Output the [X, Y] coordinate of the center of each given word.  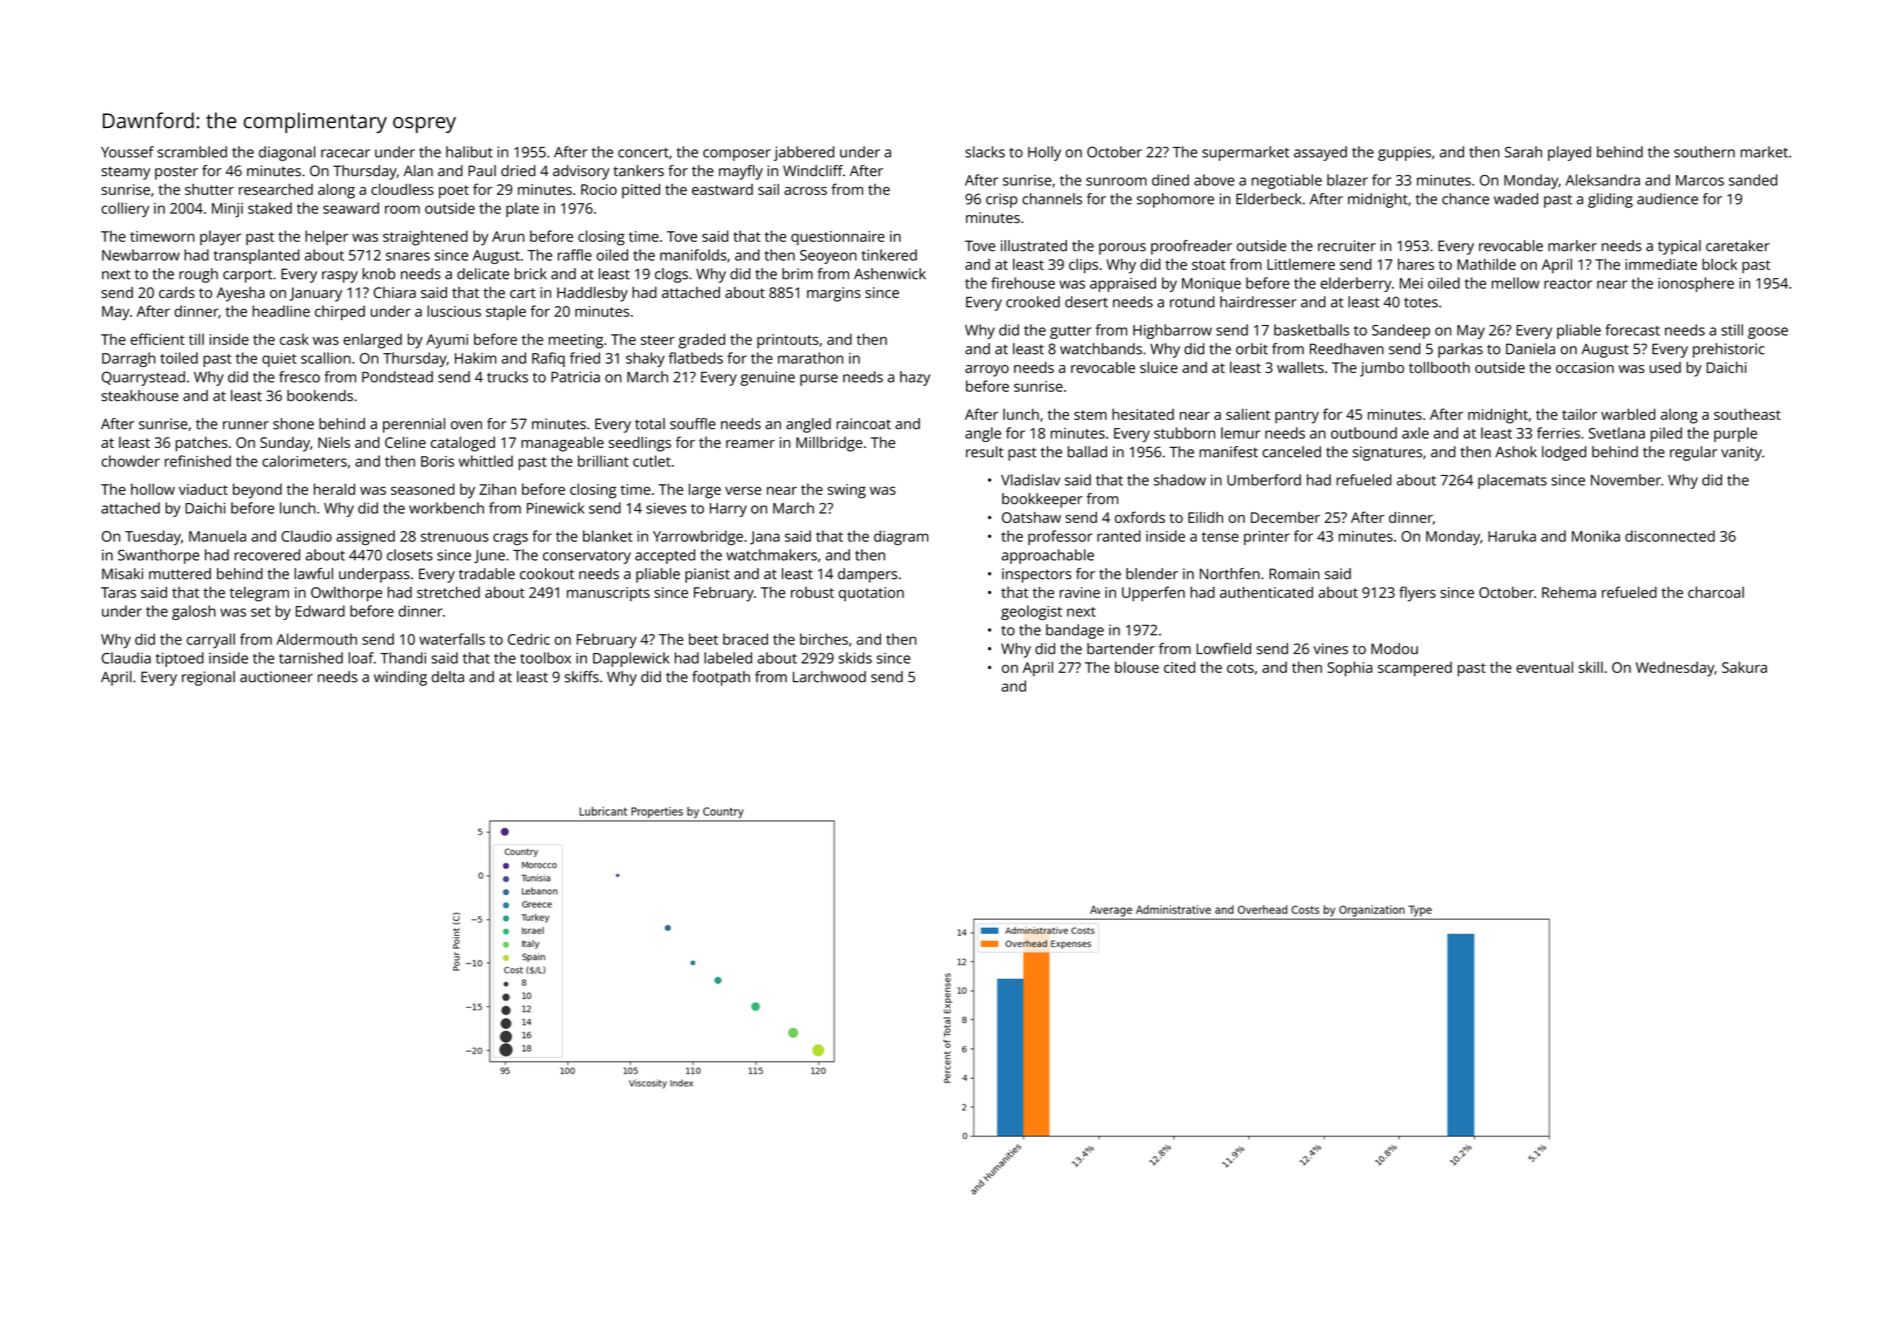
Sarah [1523, 152]
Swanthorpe [158, 556]
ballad [1087, 452]
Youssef [127, 152]
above [1214, 180]
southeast [1747, 414]
